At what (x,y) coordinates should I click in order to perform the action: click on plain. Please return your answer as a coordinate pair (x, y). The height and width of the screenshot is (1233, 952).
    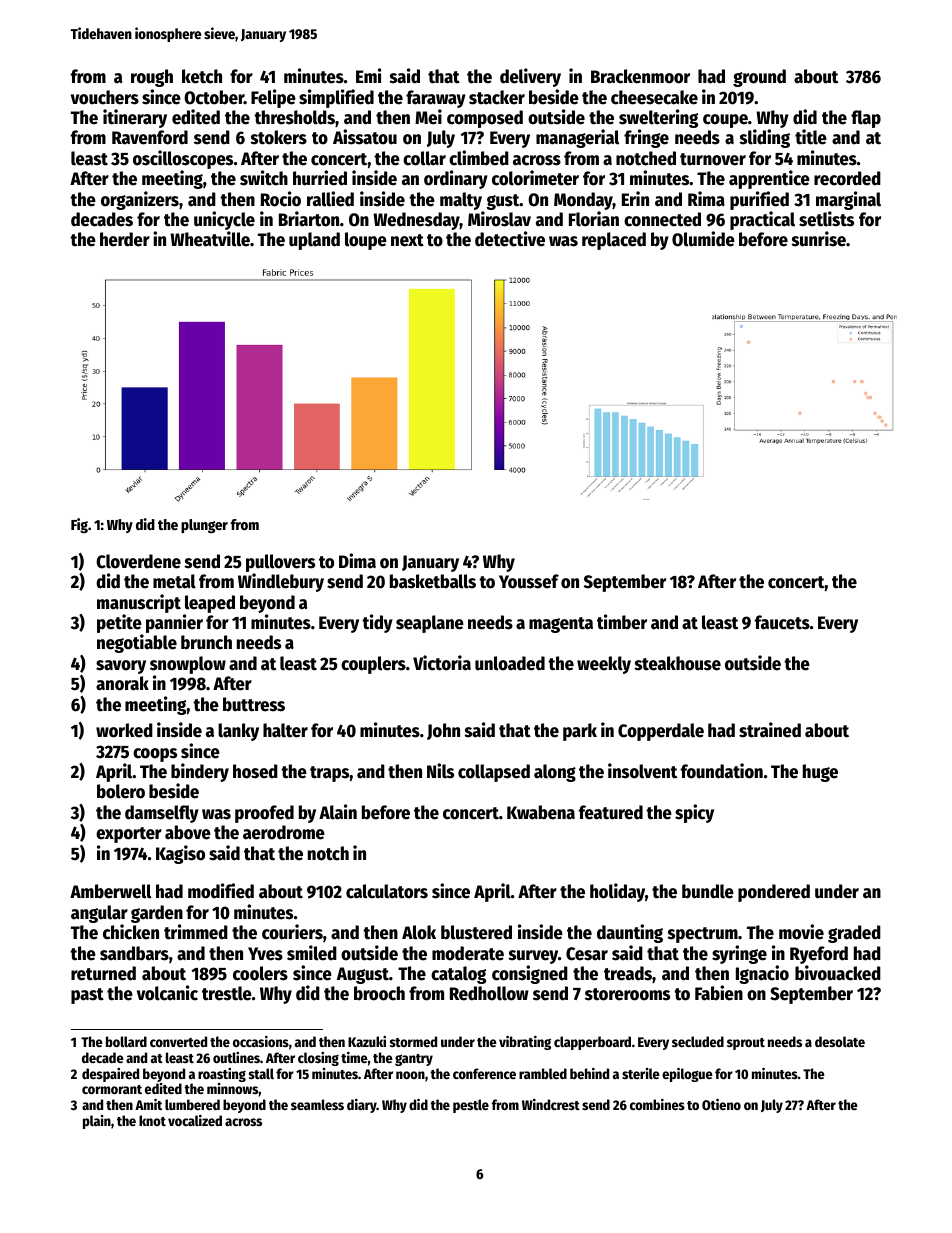
    Looking at the image, I should click on (97, 1122).
